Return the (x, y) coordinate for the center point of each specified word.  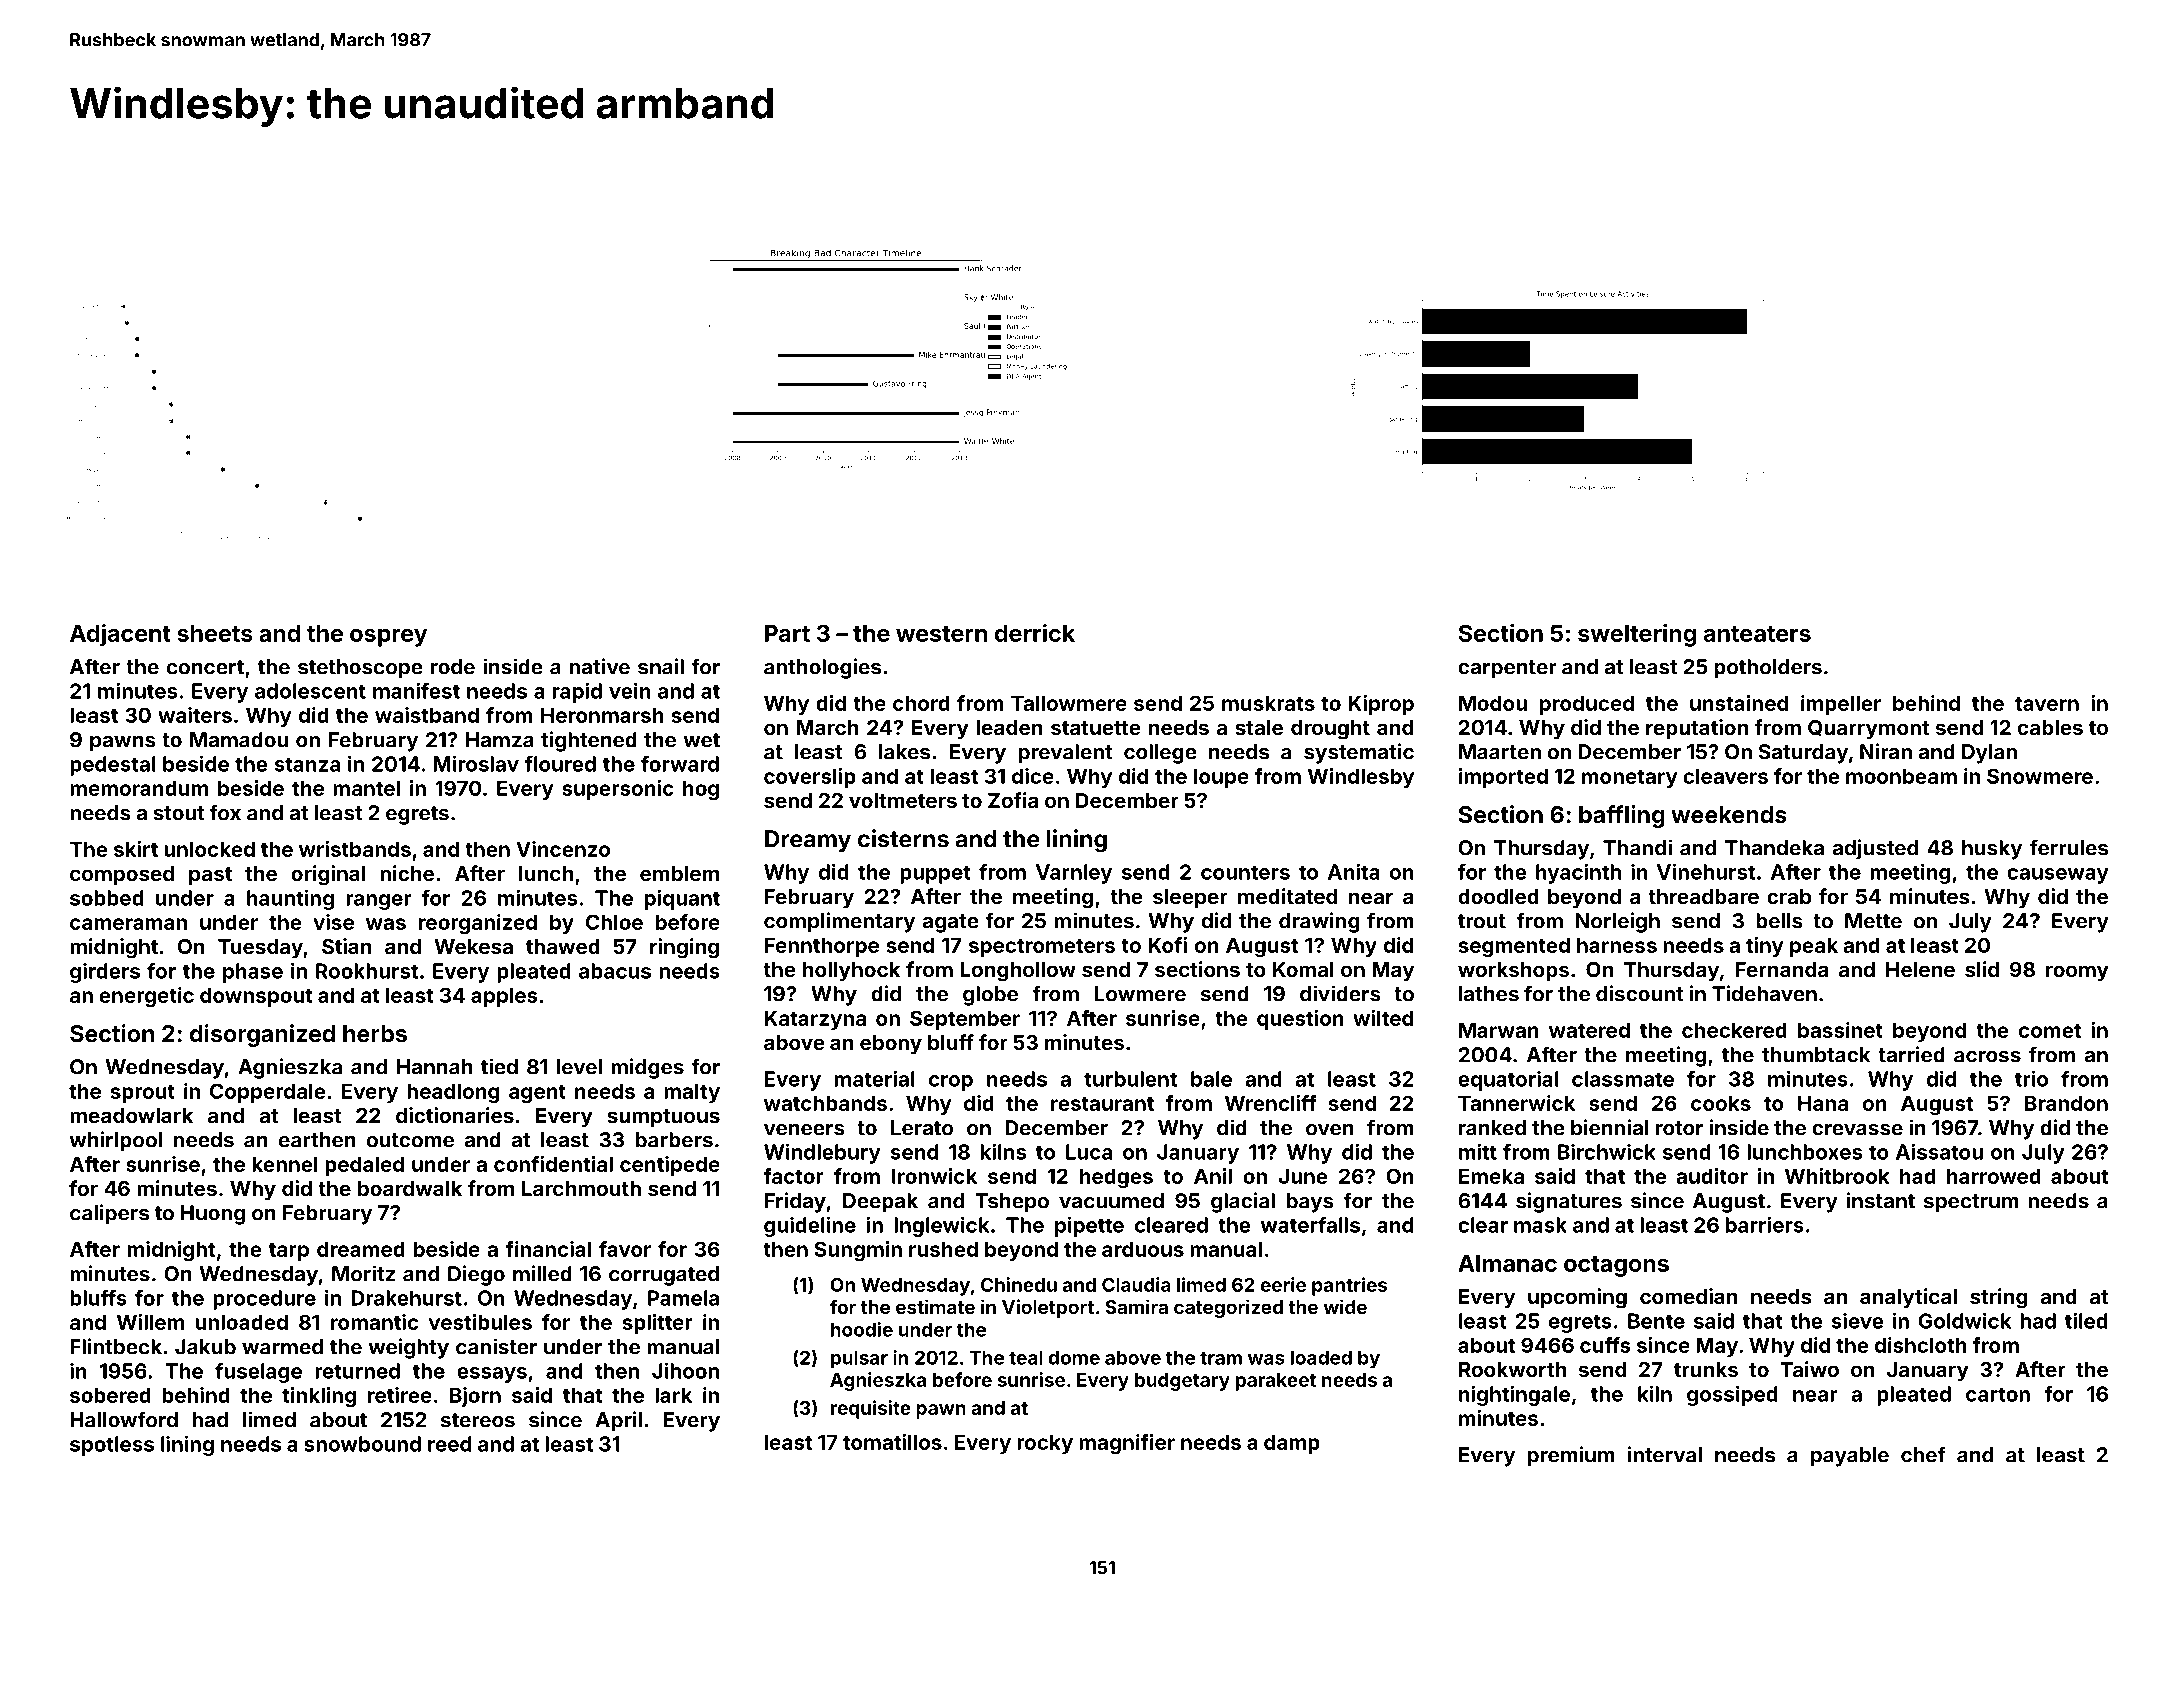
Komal (1303, 969)
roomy (2077, 973)
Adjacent (120, 635)
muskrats (1268, 703)
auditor (1712, 1176)
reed (449, 1444)
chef (1923, 1454)
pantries (1349, 1286)
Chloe (614, 922)
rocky (1045, 1444)
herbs (375, 1033)
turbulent (1130, 1079)
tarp (289, 1252)
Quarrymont (1868, 730)
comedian (1689, 1296)
